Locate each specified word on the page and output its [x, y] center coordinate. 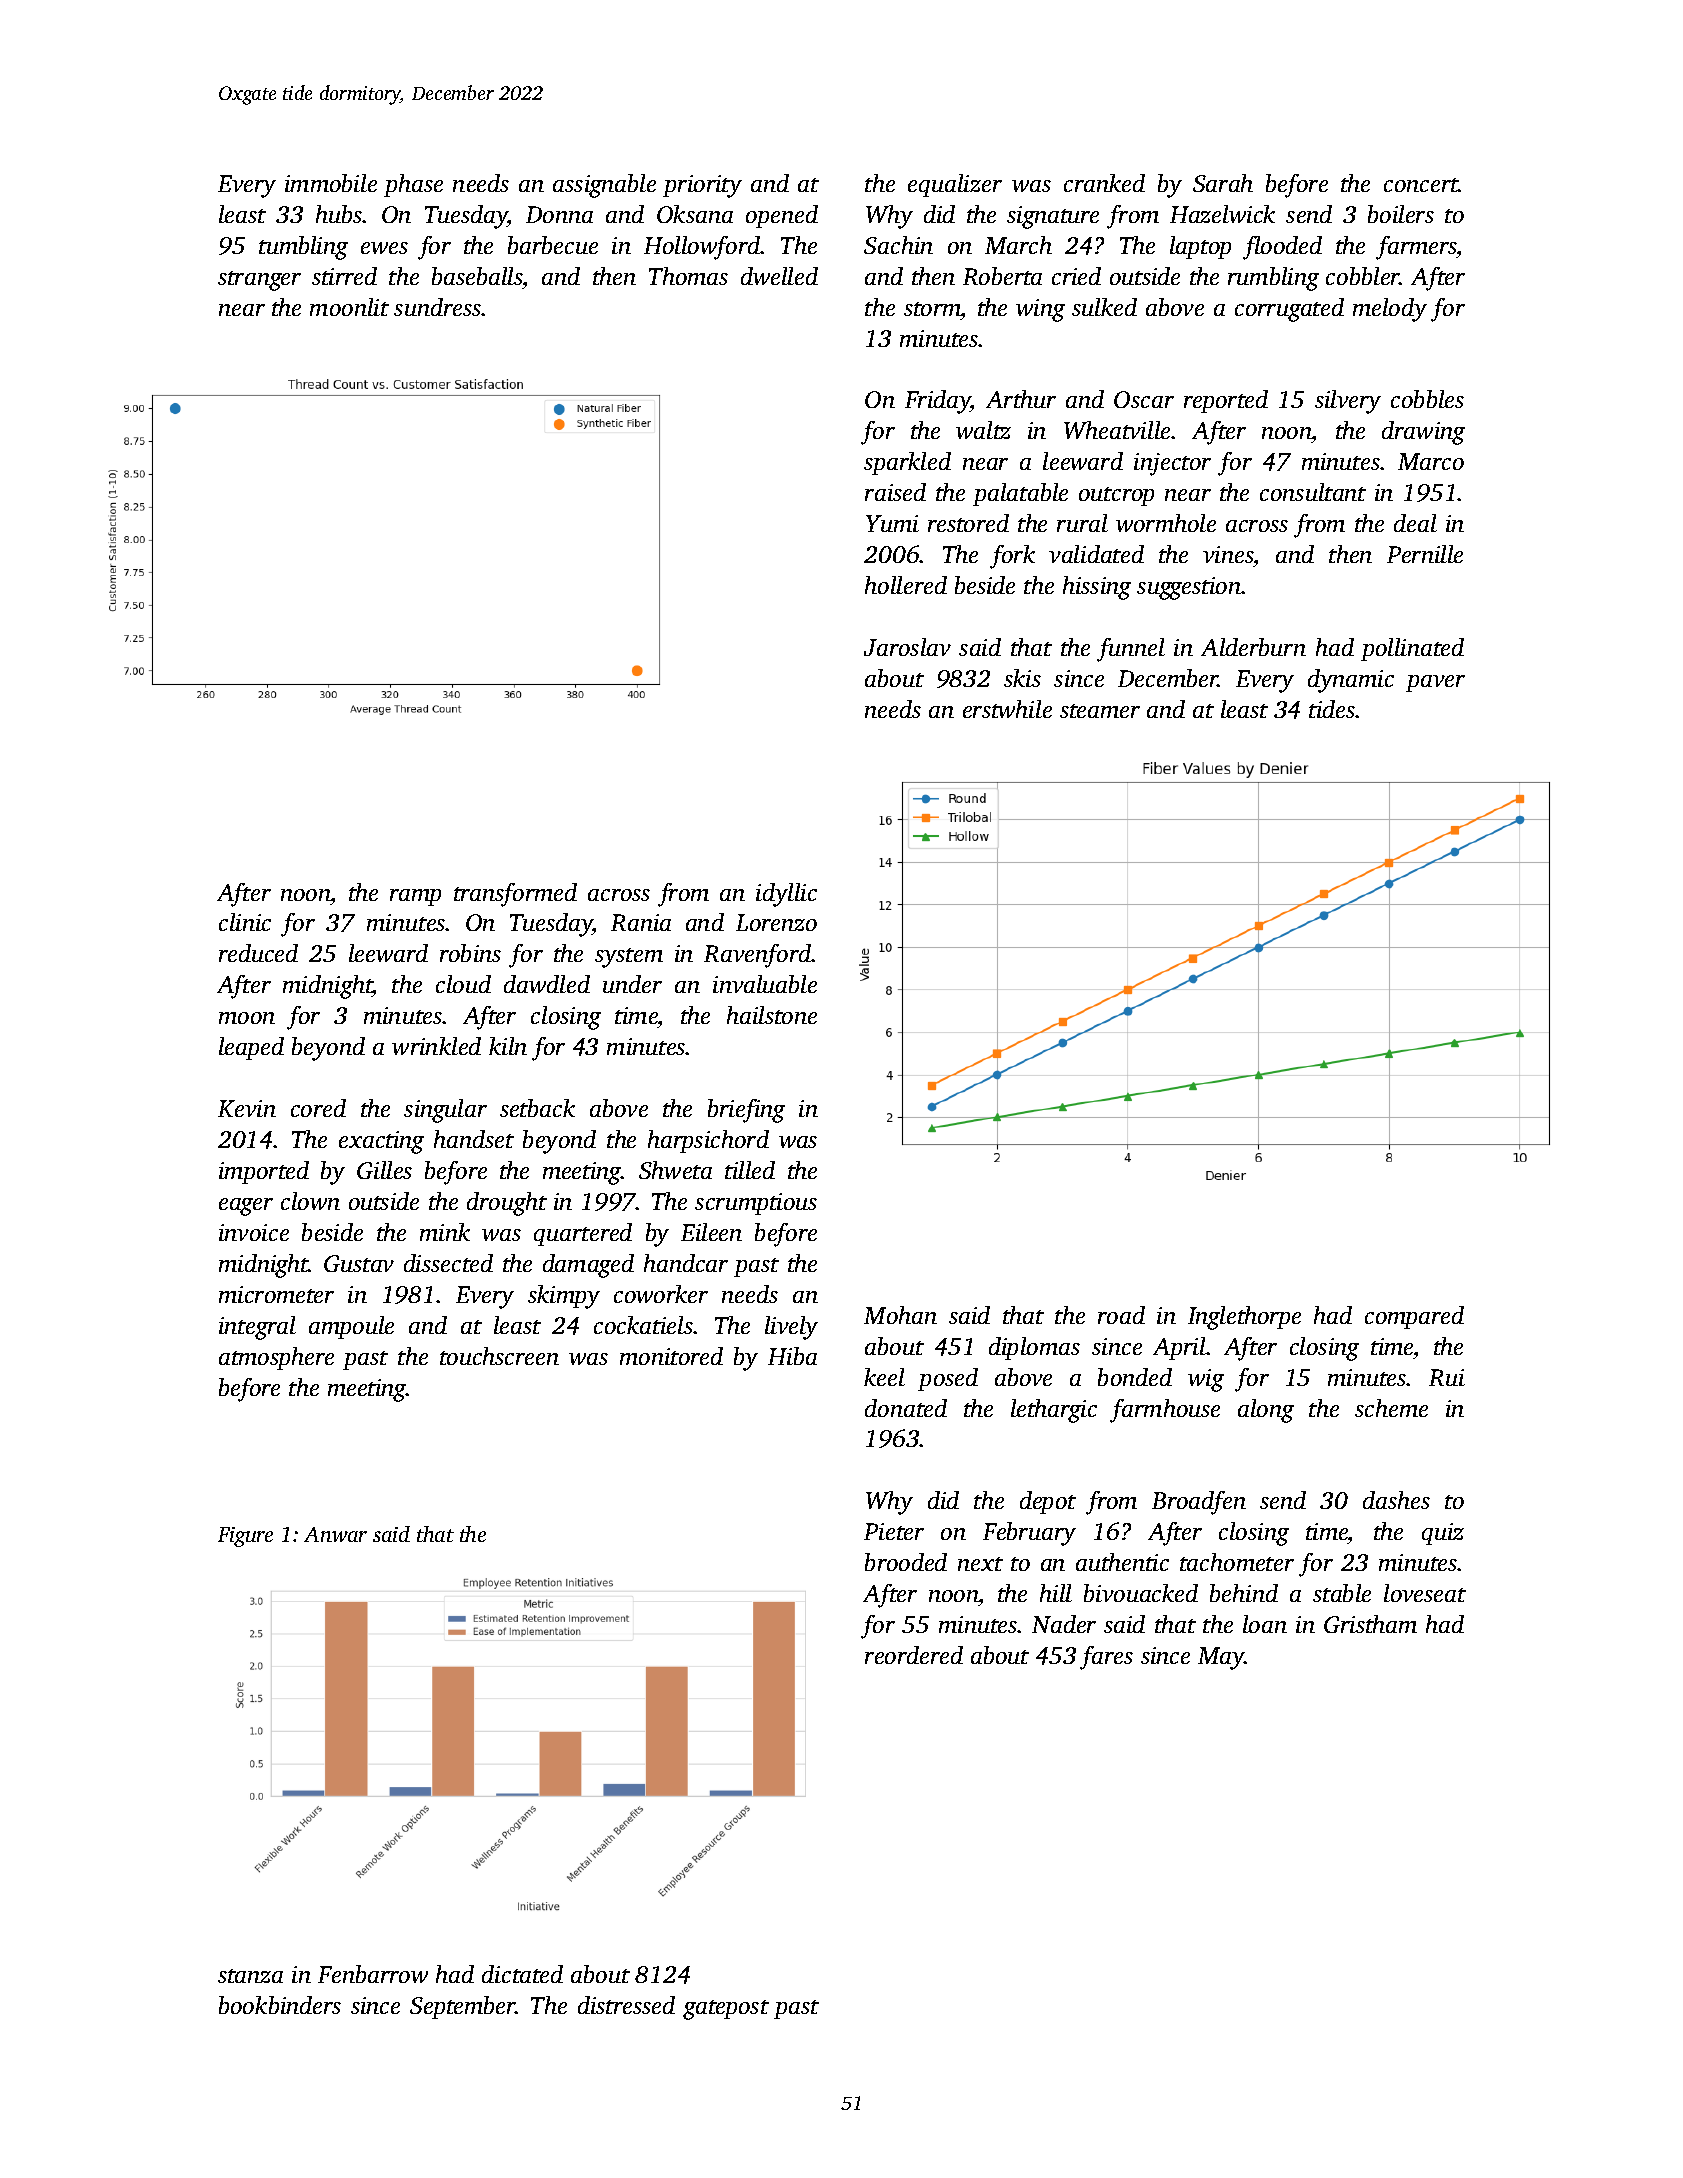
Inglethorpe [1244, 1318]
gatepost [726, 2010]
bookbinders [280, 2005]
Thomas [688, 276]
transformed [515, 895]
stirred [344, 276]
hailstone [772, 1015]
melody [1390, 310]
